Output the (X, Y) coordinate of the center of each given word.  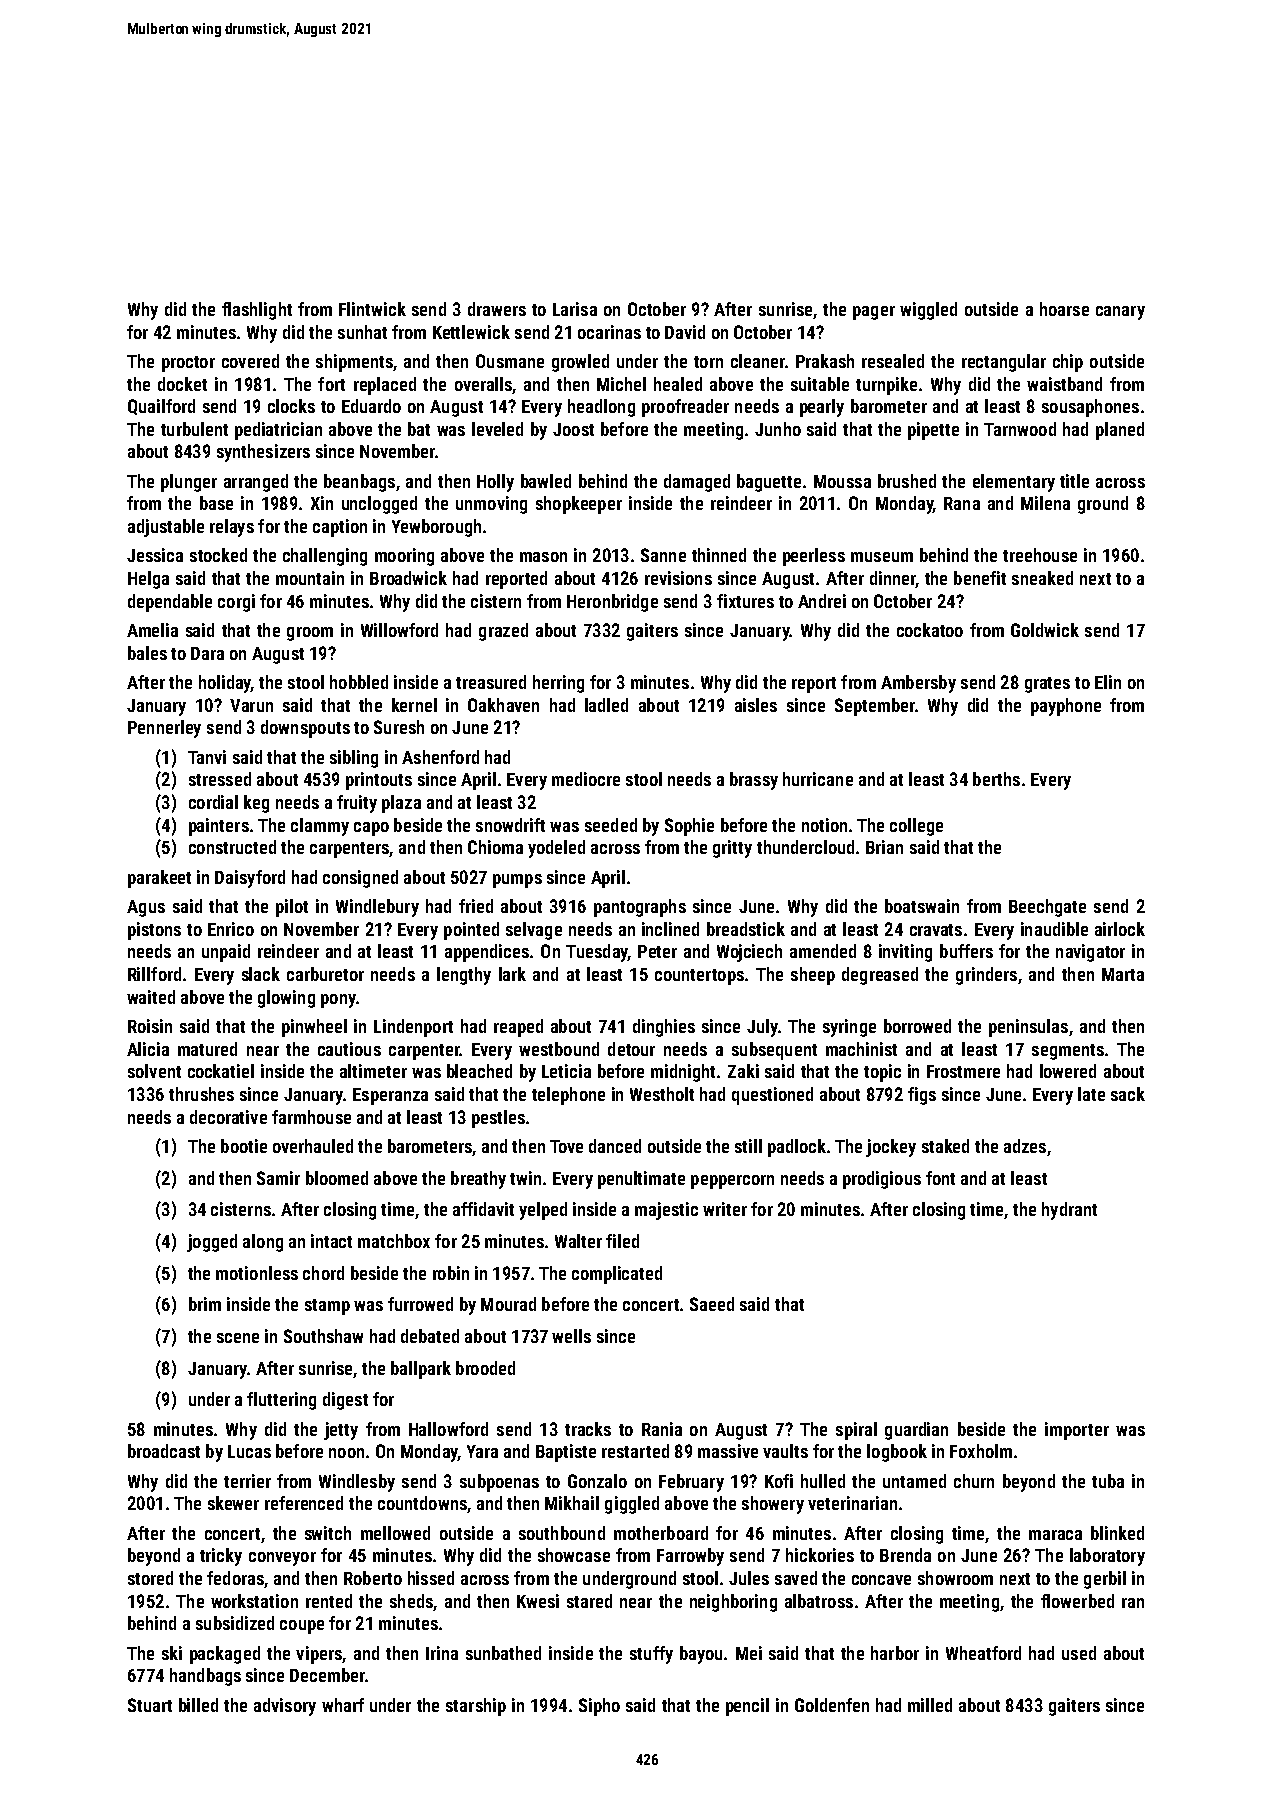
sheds (411, 1601)
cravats (936, 930)
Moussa (842, 481)
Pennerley (164, 729)
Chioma (495, 847)
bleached (479, 1071)
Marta (1123, 974)
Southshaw (323, 1336)
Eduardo (371, 406)
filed (622, 1241)
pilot (292, 908)
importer (1077, 1431)
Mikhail (572, 1503)
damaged (697, 483)
